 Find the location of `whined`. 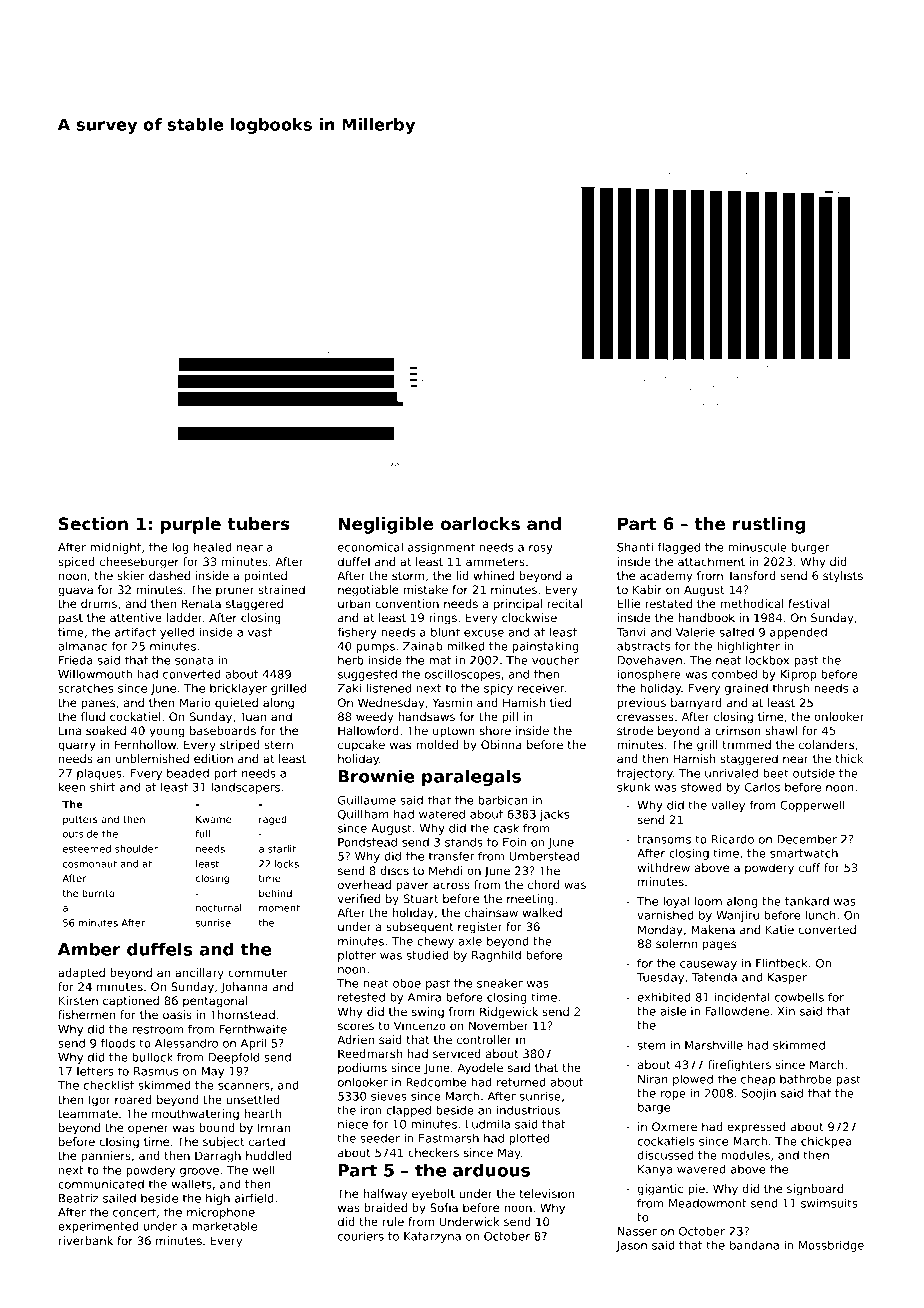

whined is located at coordinates (493, 575).
